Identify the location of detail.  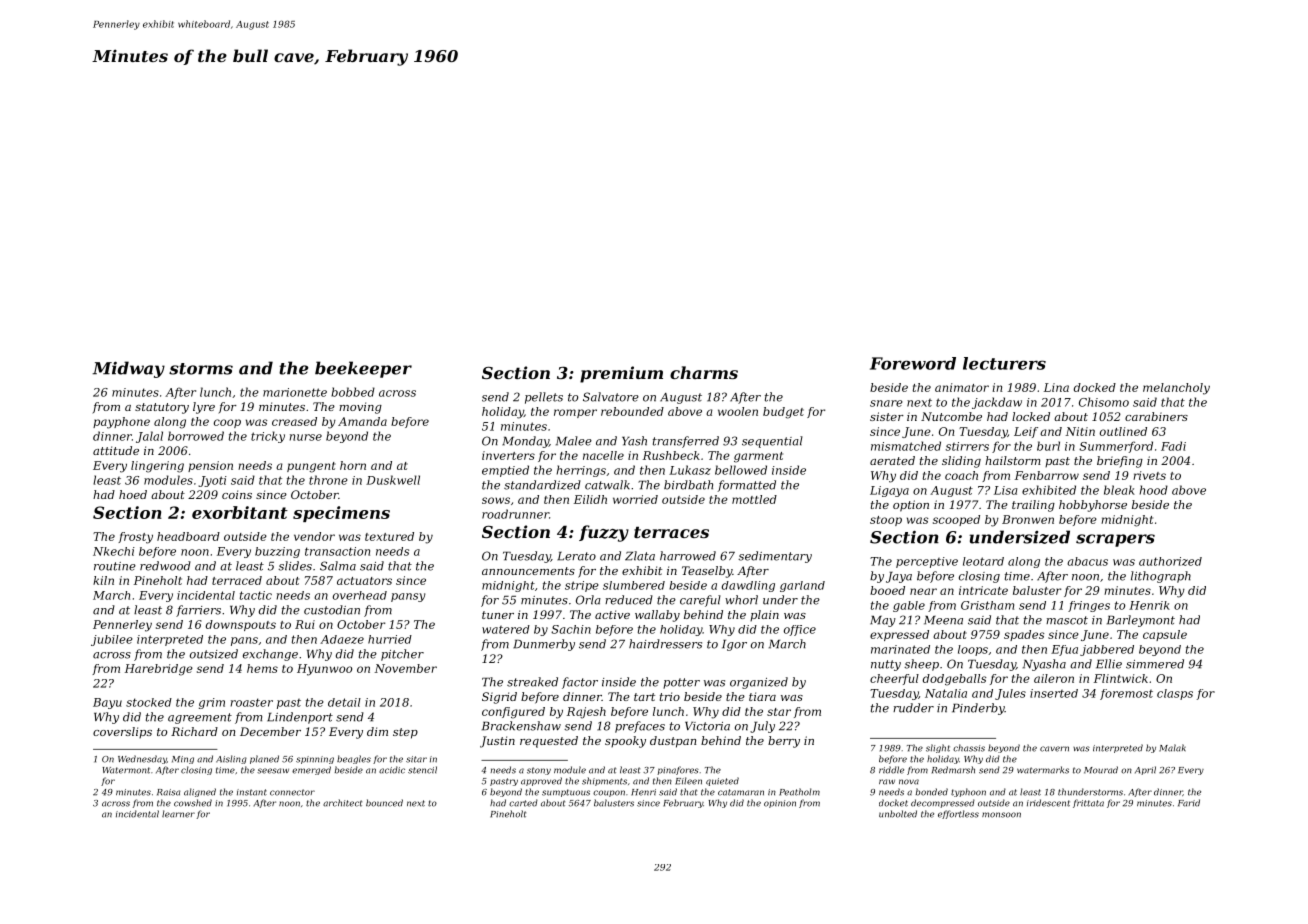
(344, 702).
